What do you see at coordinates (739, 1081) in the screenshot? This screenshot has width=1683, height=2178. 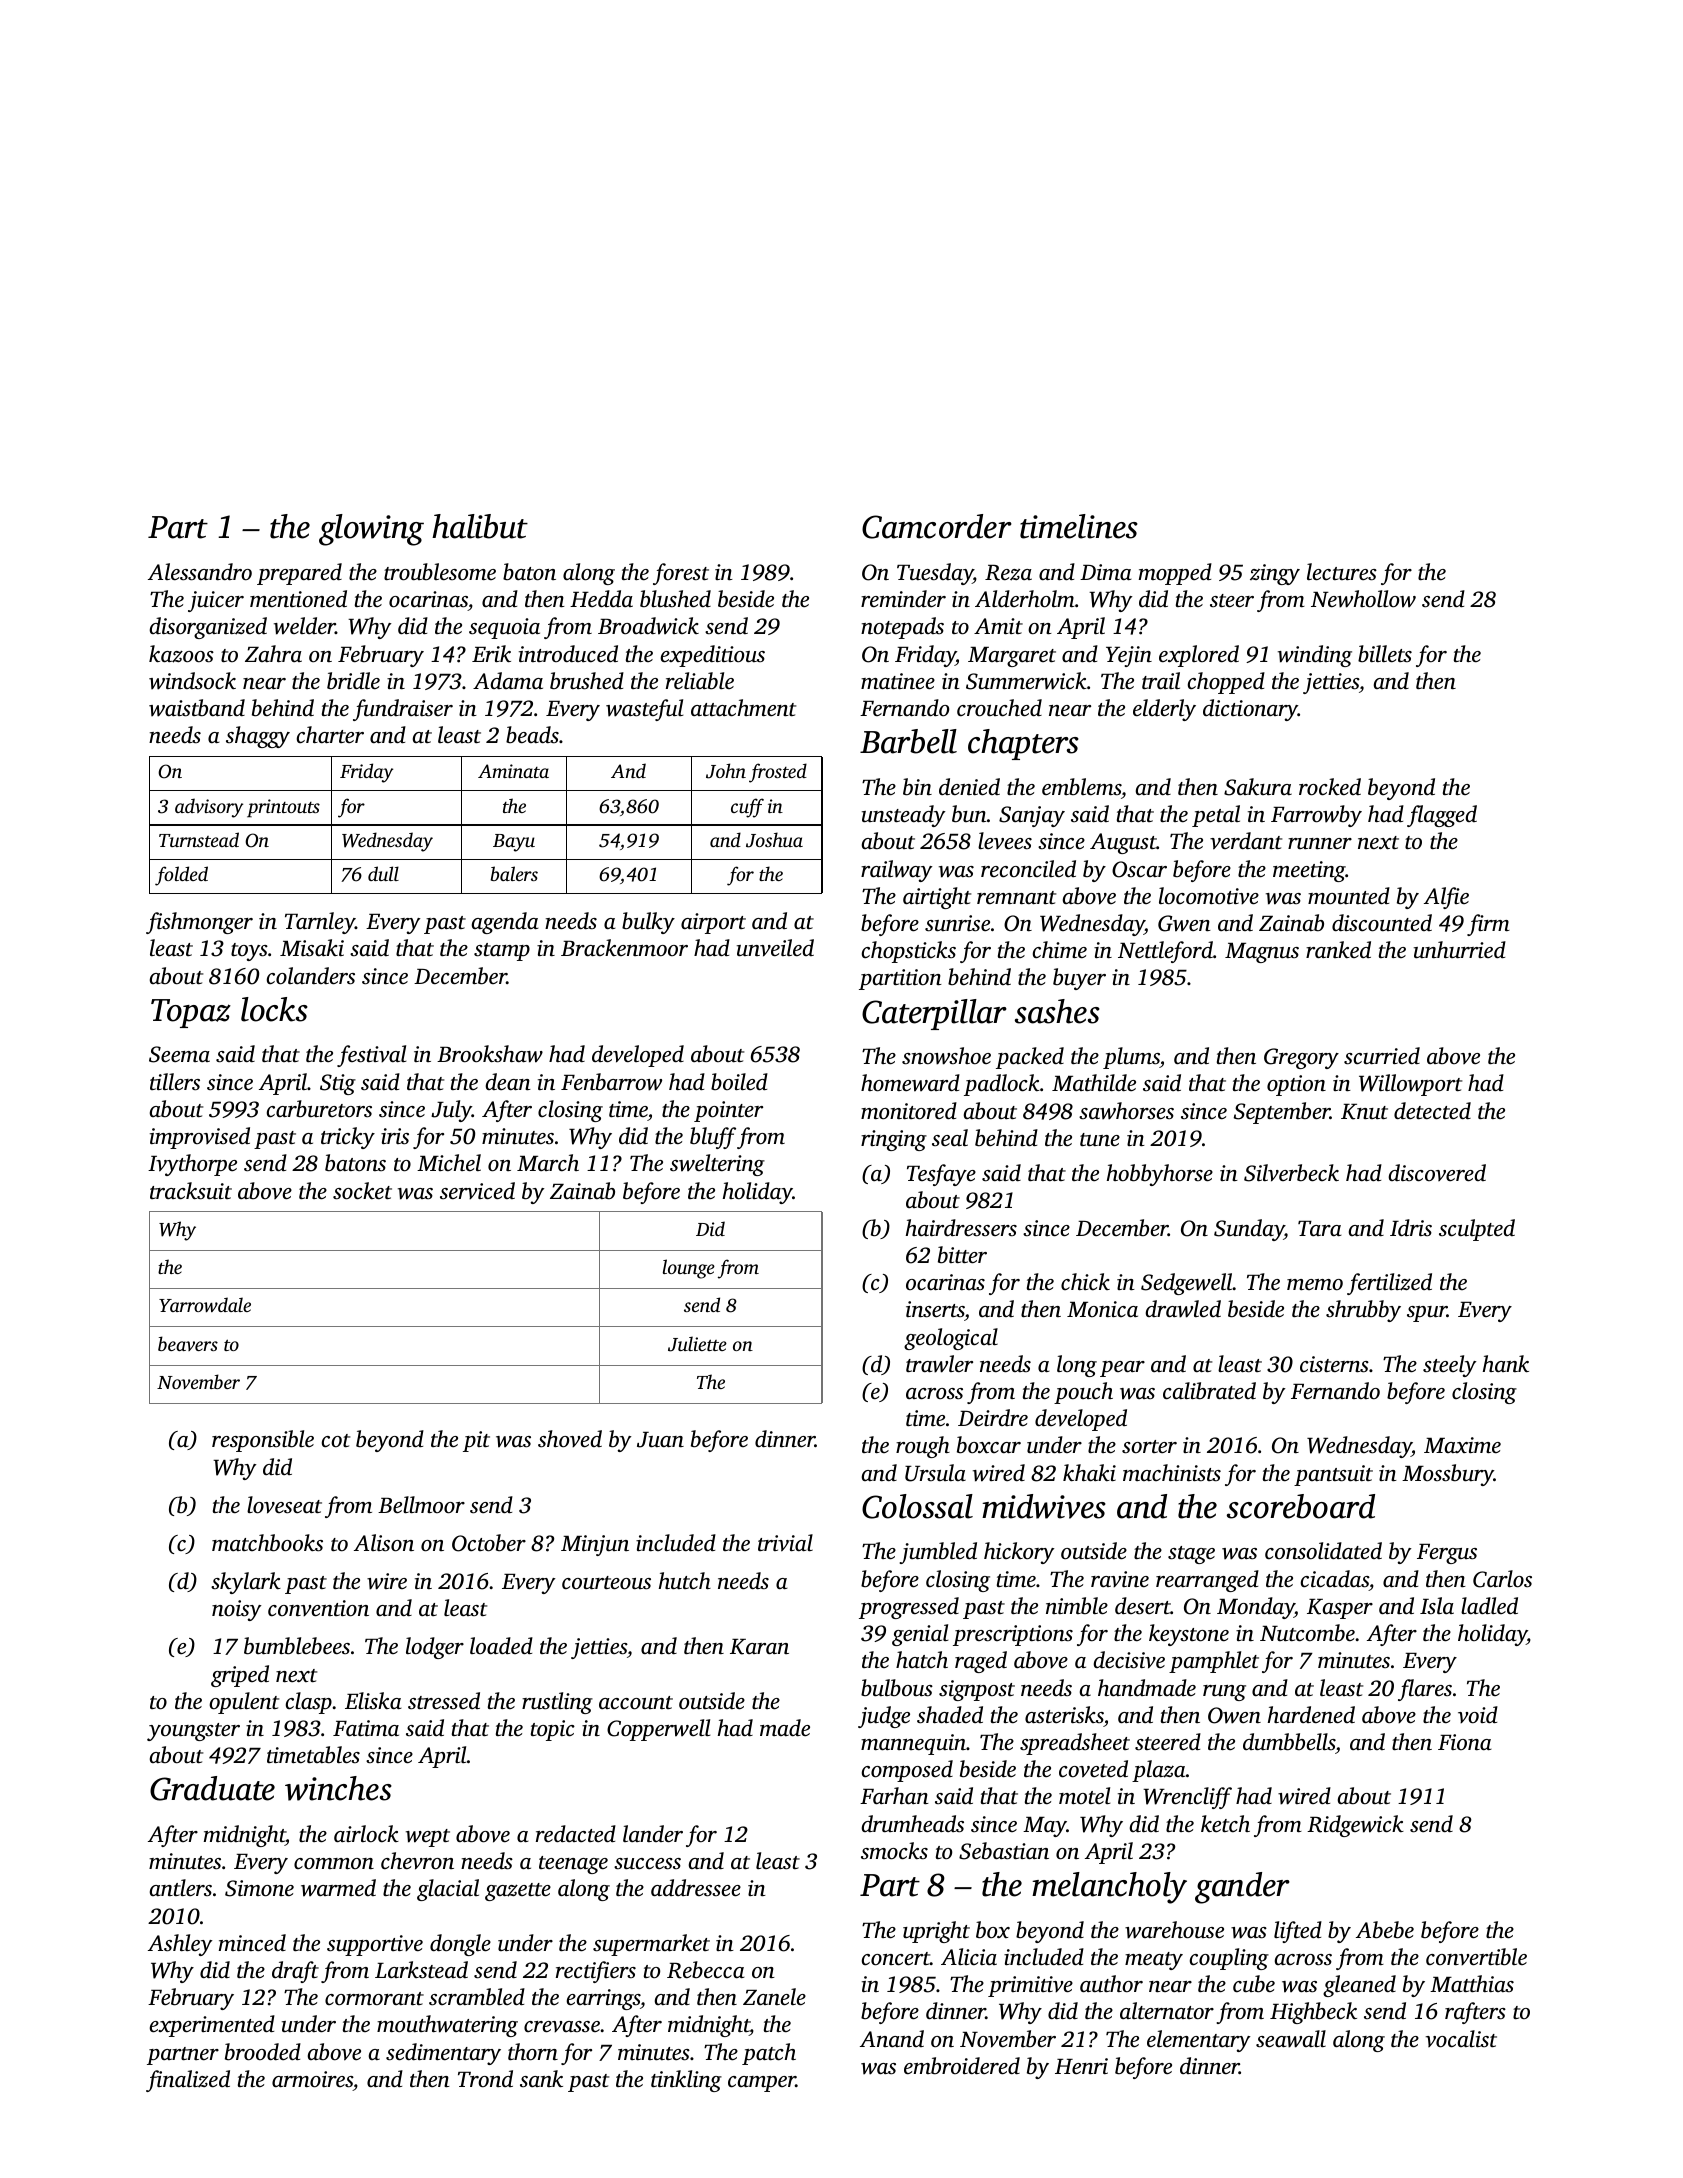 I see `boiled` at bounding box center [739, 1081].
